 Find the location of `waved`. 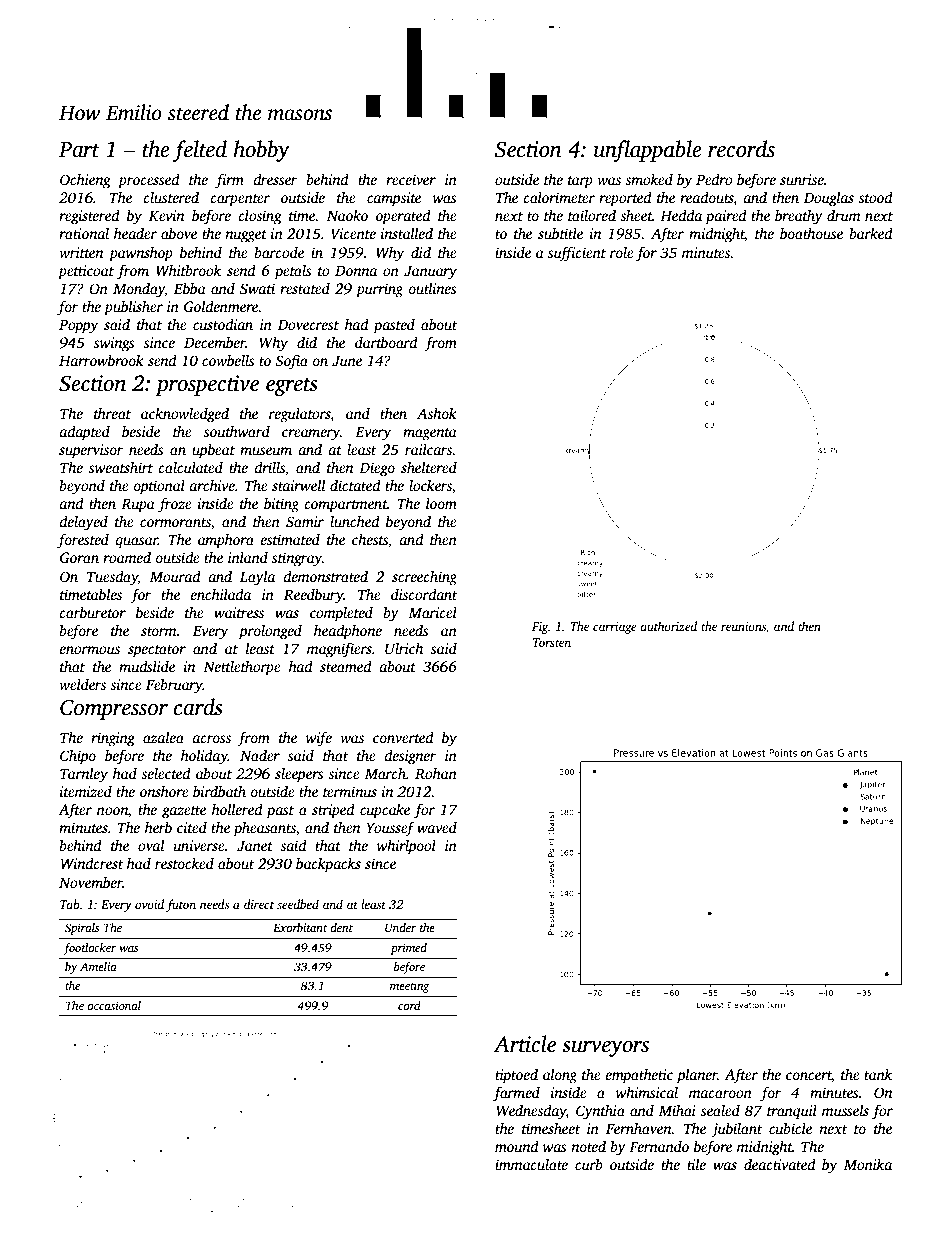

waved is located at coordinates (437, 827).
